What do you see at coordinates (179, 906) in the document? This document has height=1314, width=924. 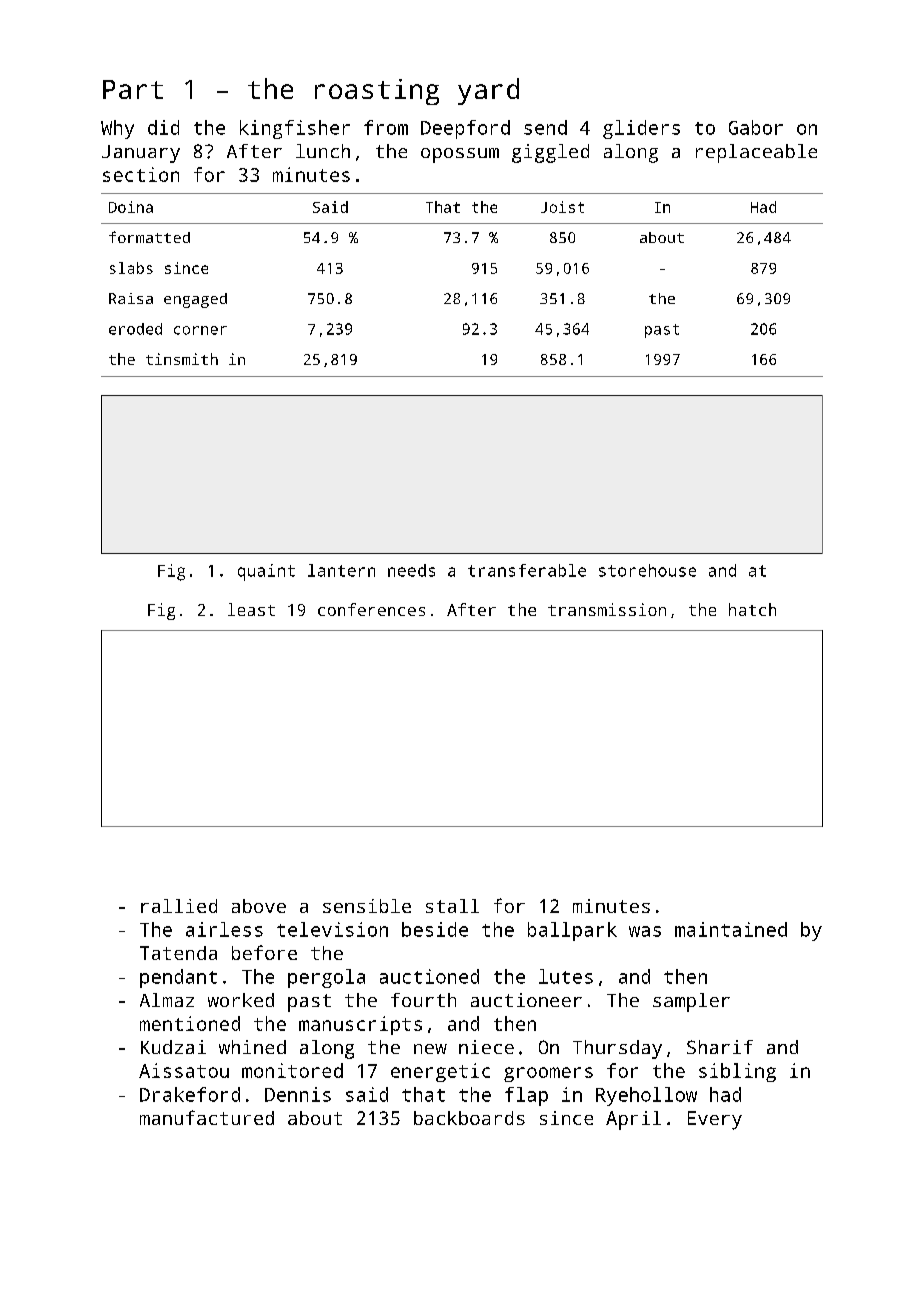 I see `rallied` at bounding box center [179, 906].
